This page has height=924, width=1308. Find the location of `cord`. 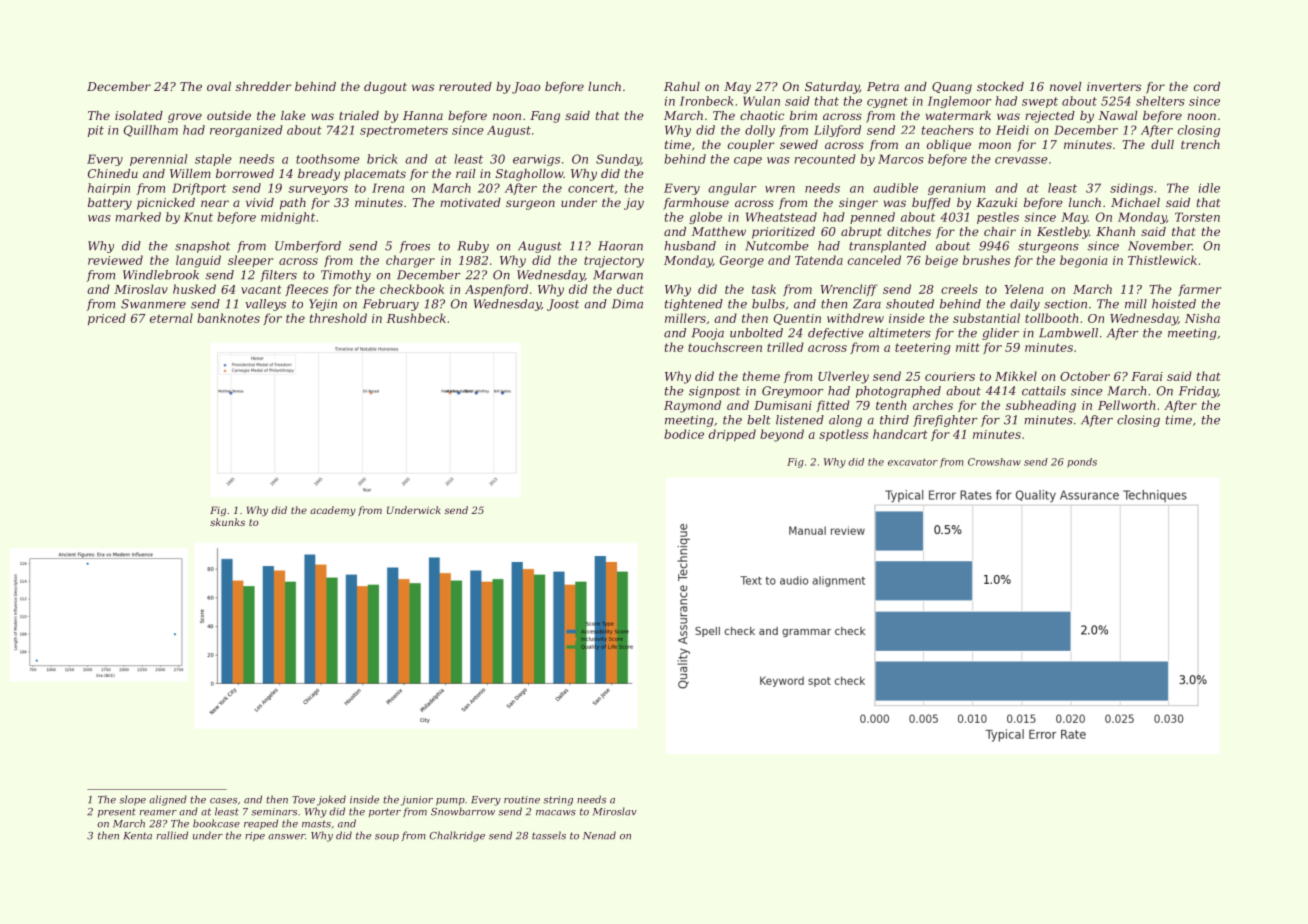

cord is located at coordinates (1207, 86).
